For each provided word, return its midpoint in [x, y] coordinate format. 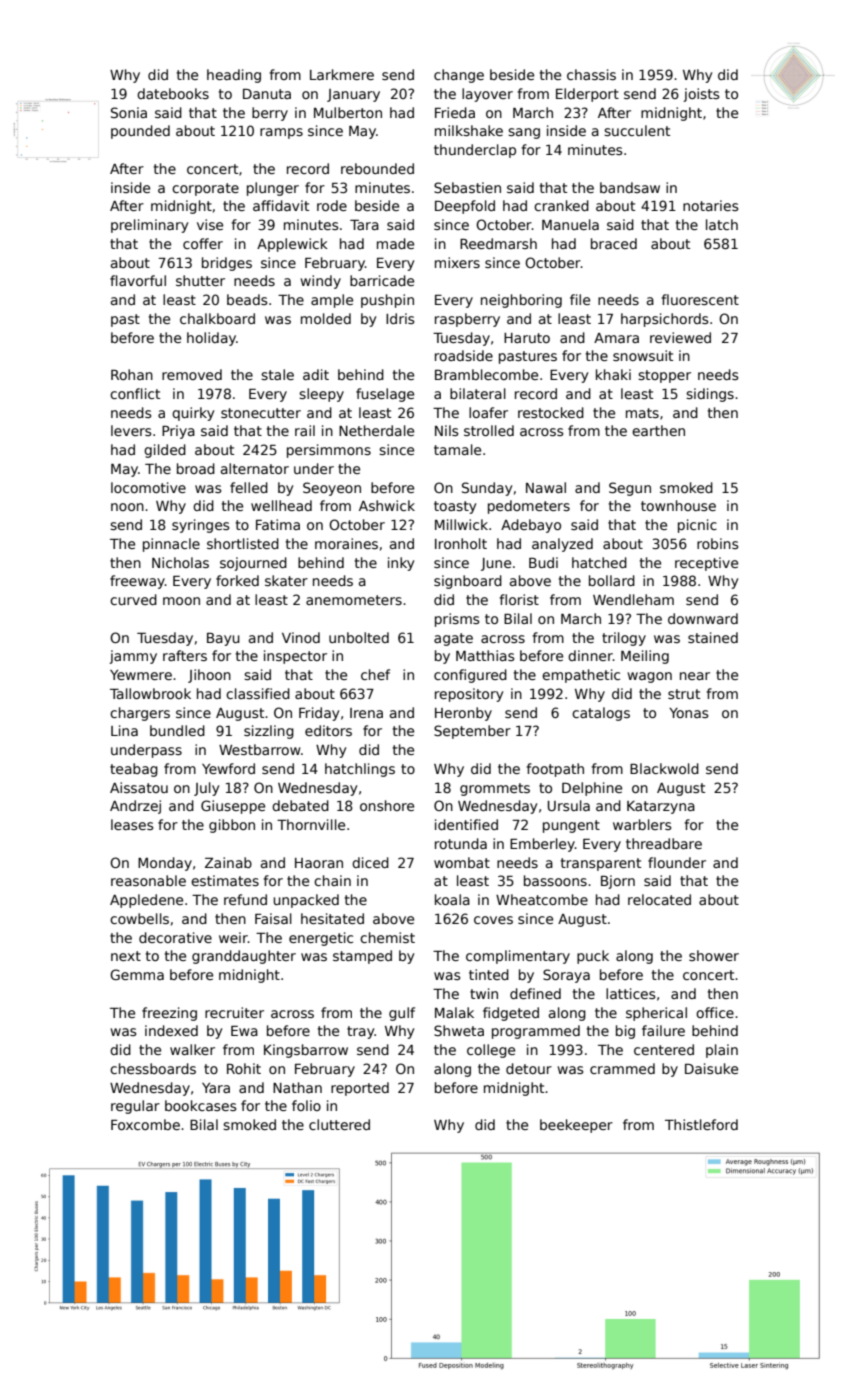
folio [306, 1105]
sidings [710, 395]
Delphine [592, 789]
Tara [364, 225]
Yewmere [141, 675]
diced [370, 862]
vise [210, 224]
